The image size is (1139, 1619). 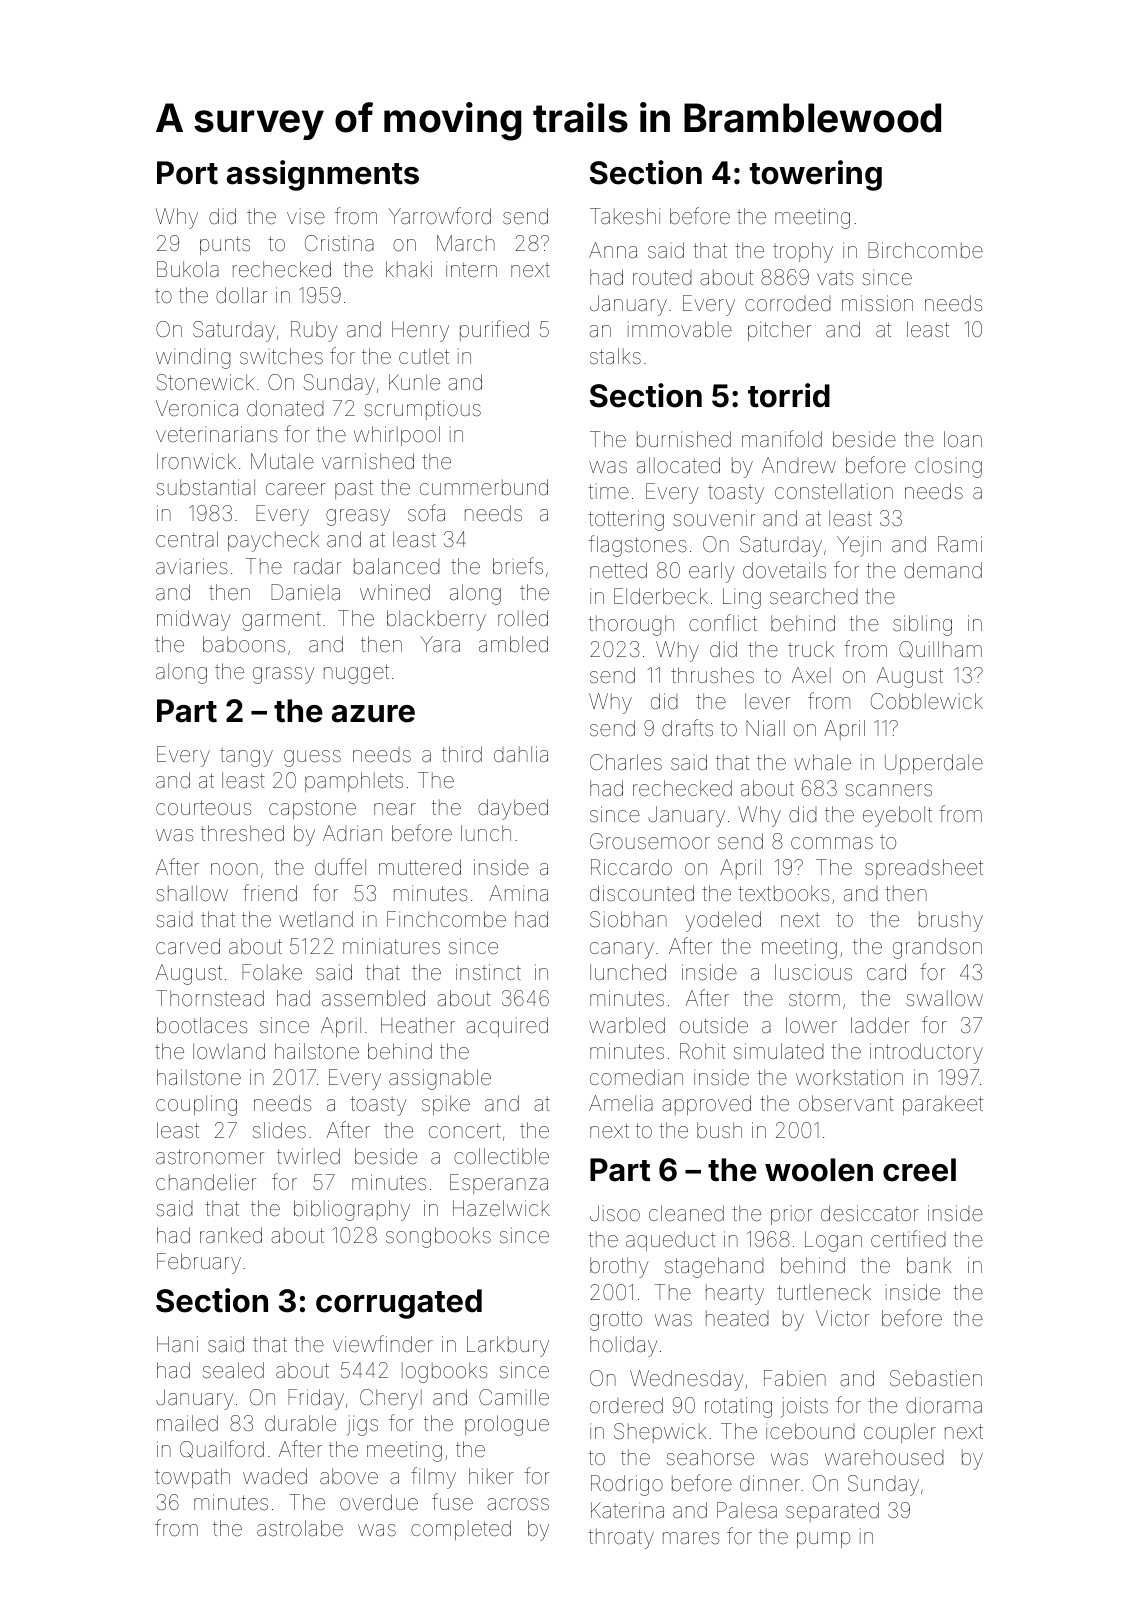 I want to click on Charles, so click(x=626, y=762).
